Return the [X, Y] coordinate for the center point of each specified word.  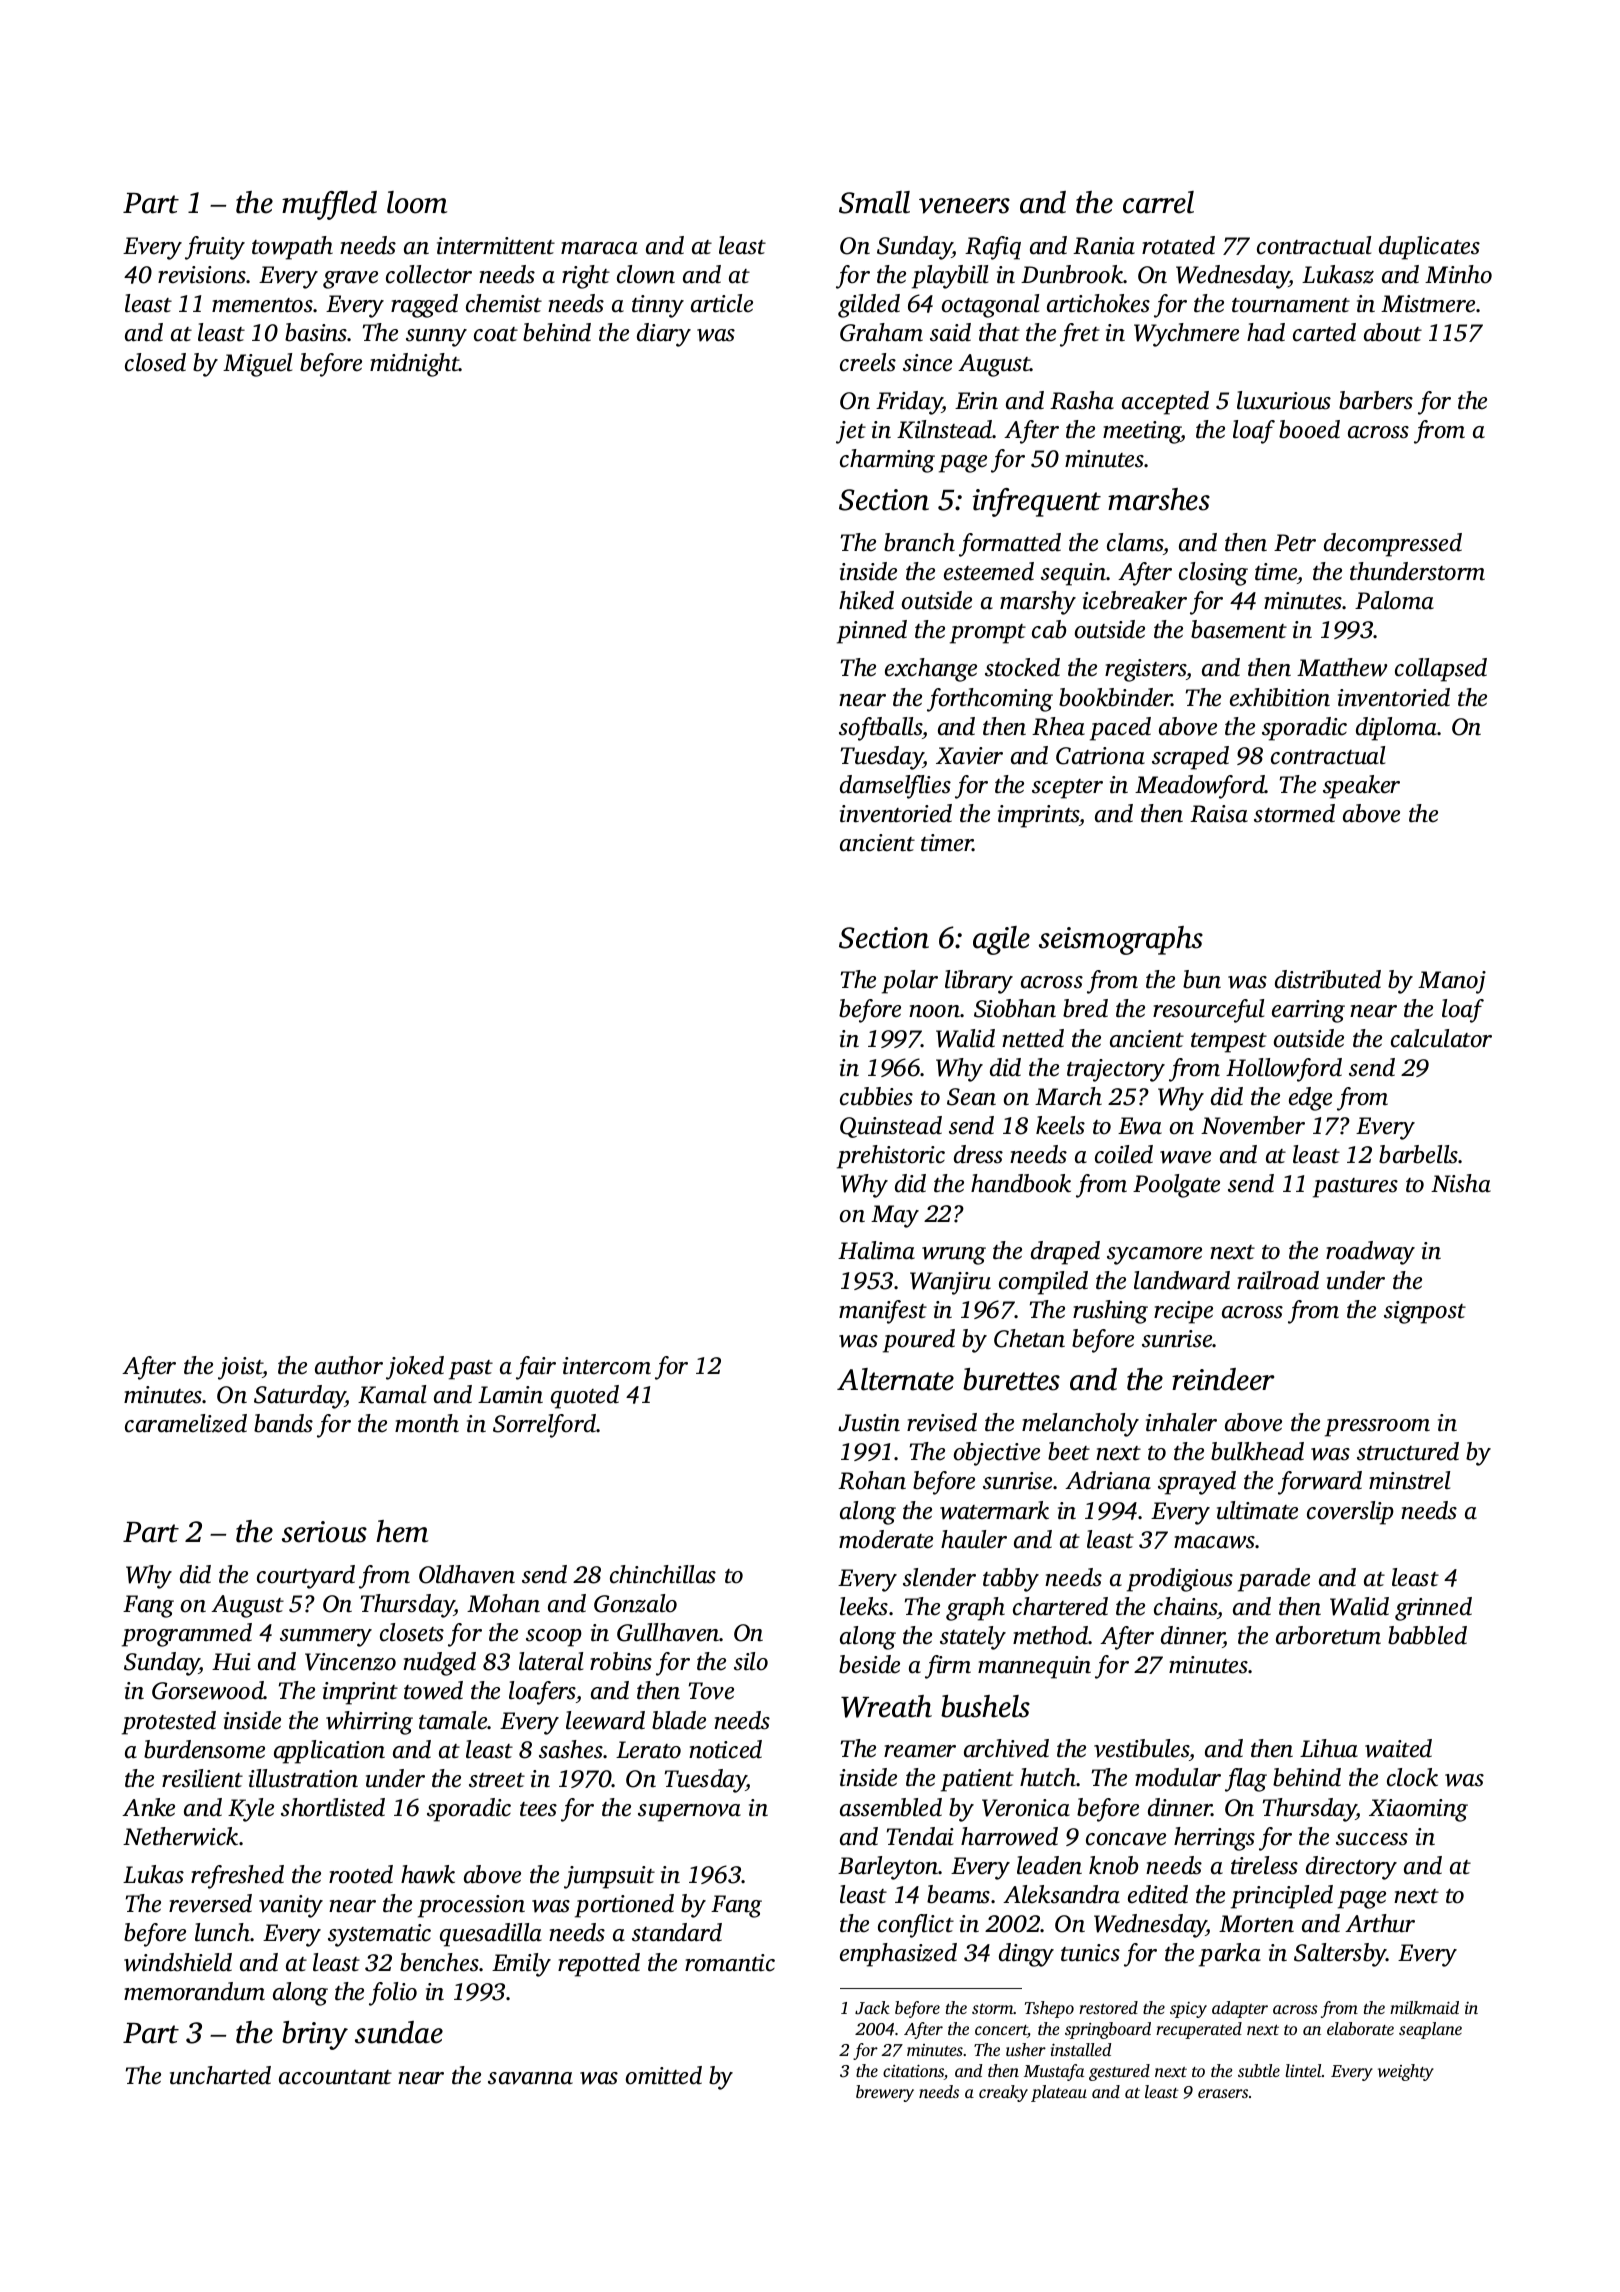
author [349, 1365]
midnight [415, 365]
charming [887, 461]
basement [1239, 629]
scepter [1067, 789]
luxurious [1284, 400]
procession [471, 1906]
